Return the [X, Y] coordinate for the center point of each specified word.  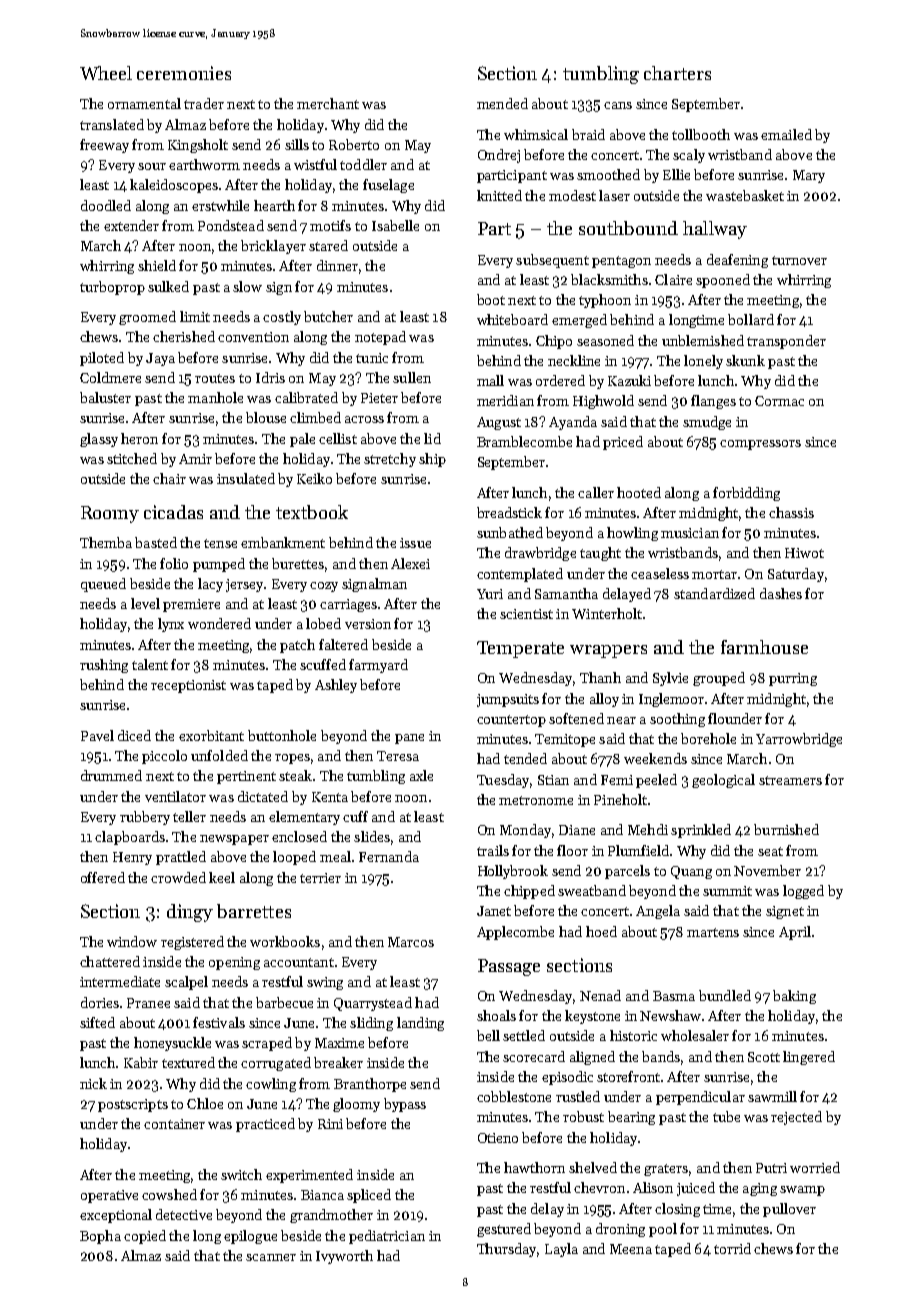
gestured [504, 1230]
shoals [496, 1015]
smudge [707, 423]
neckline [574, 360]
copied [145, 1237]
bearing [631, 1118]
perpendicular [700, 1098]
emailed [786, 134]
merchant [328, 103]
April [795, 933]
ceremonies [184, 73]
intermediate [120, 981]
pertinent [246, 777]
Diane [577, 830]
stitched [132, 458]
